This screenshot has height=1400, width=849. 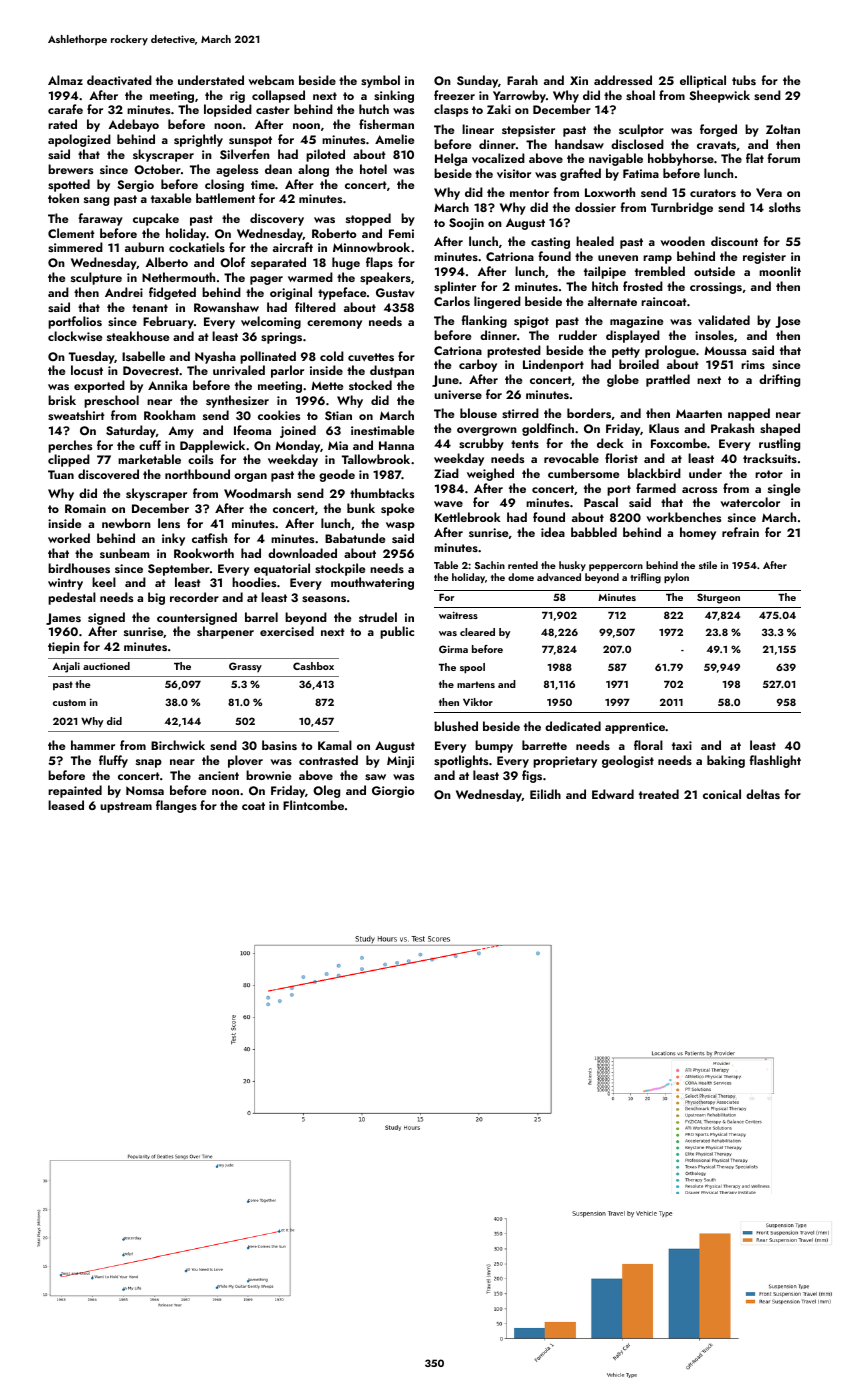 What do you see at coordinates (325, 155) in the screenshot?
I see `piloted` at bounding box center [325, 155].
